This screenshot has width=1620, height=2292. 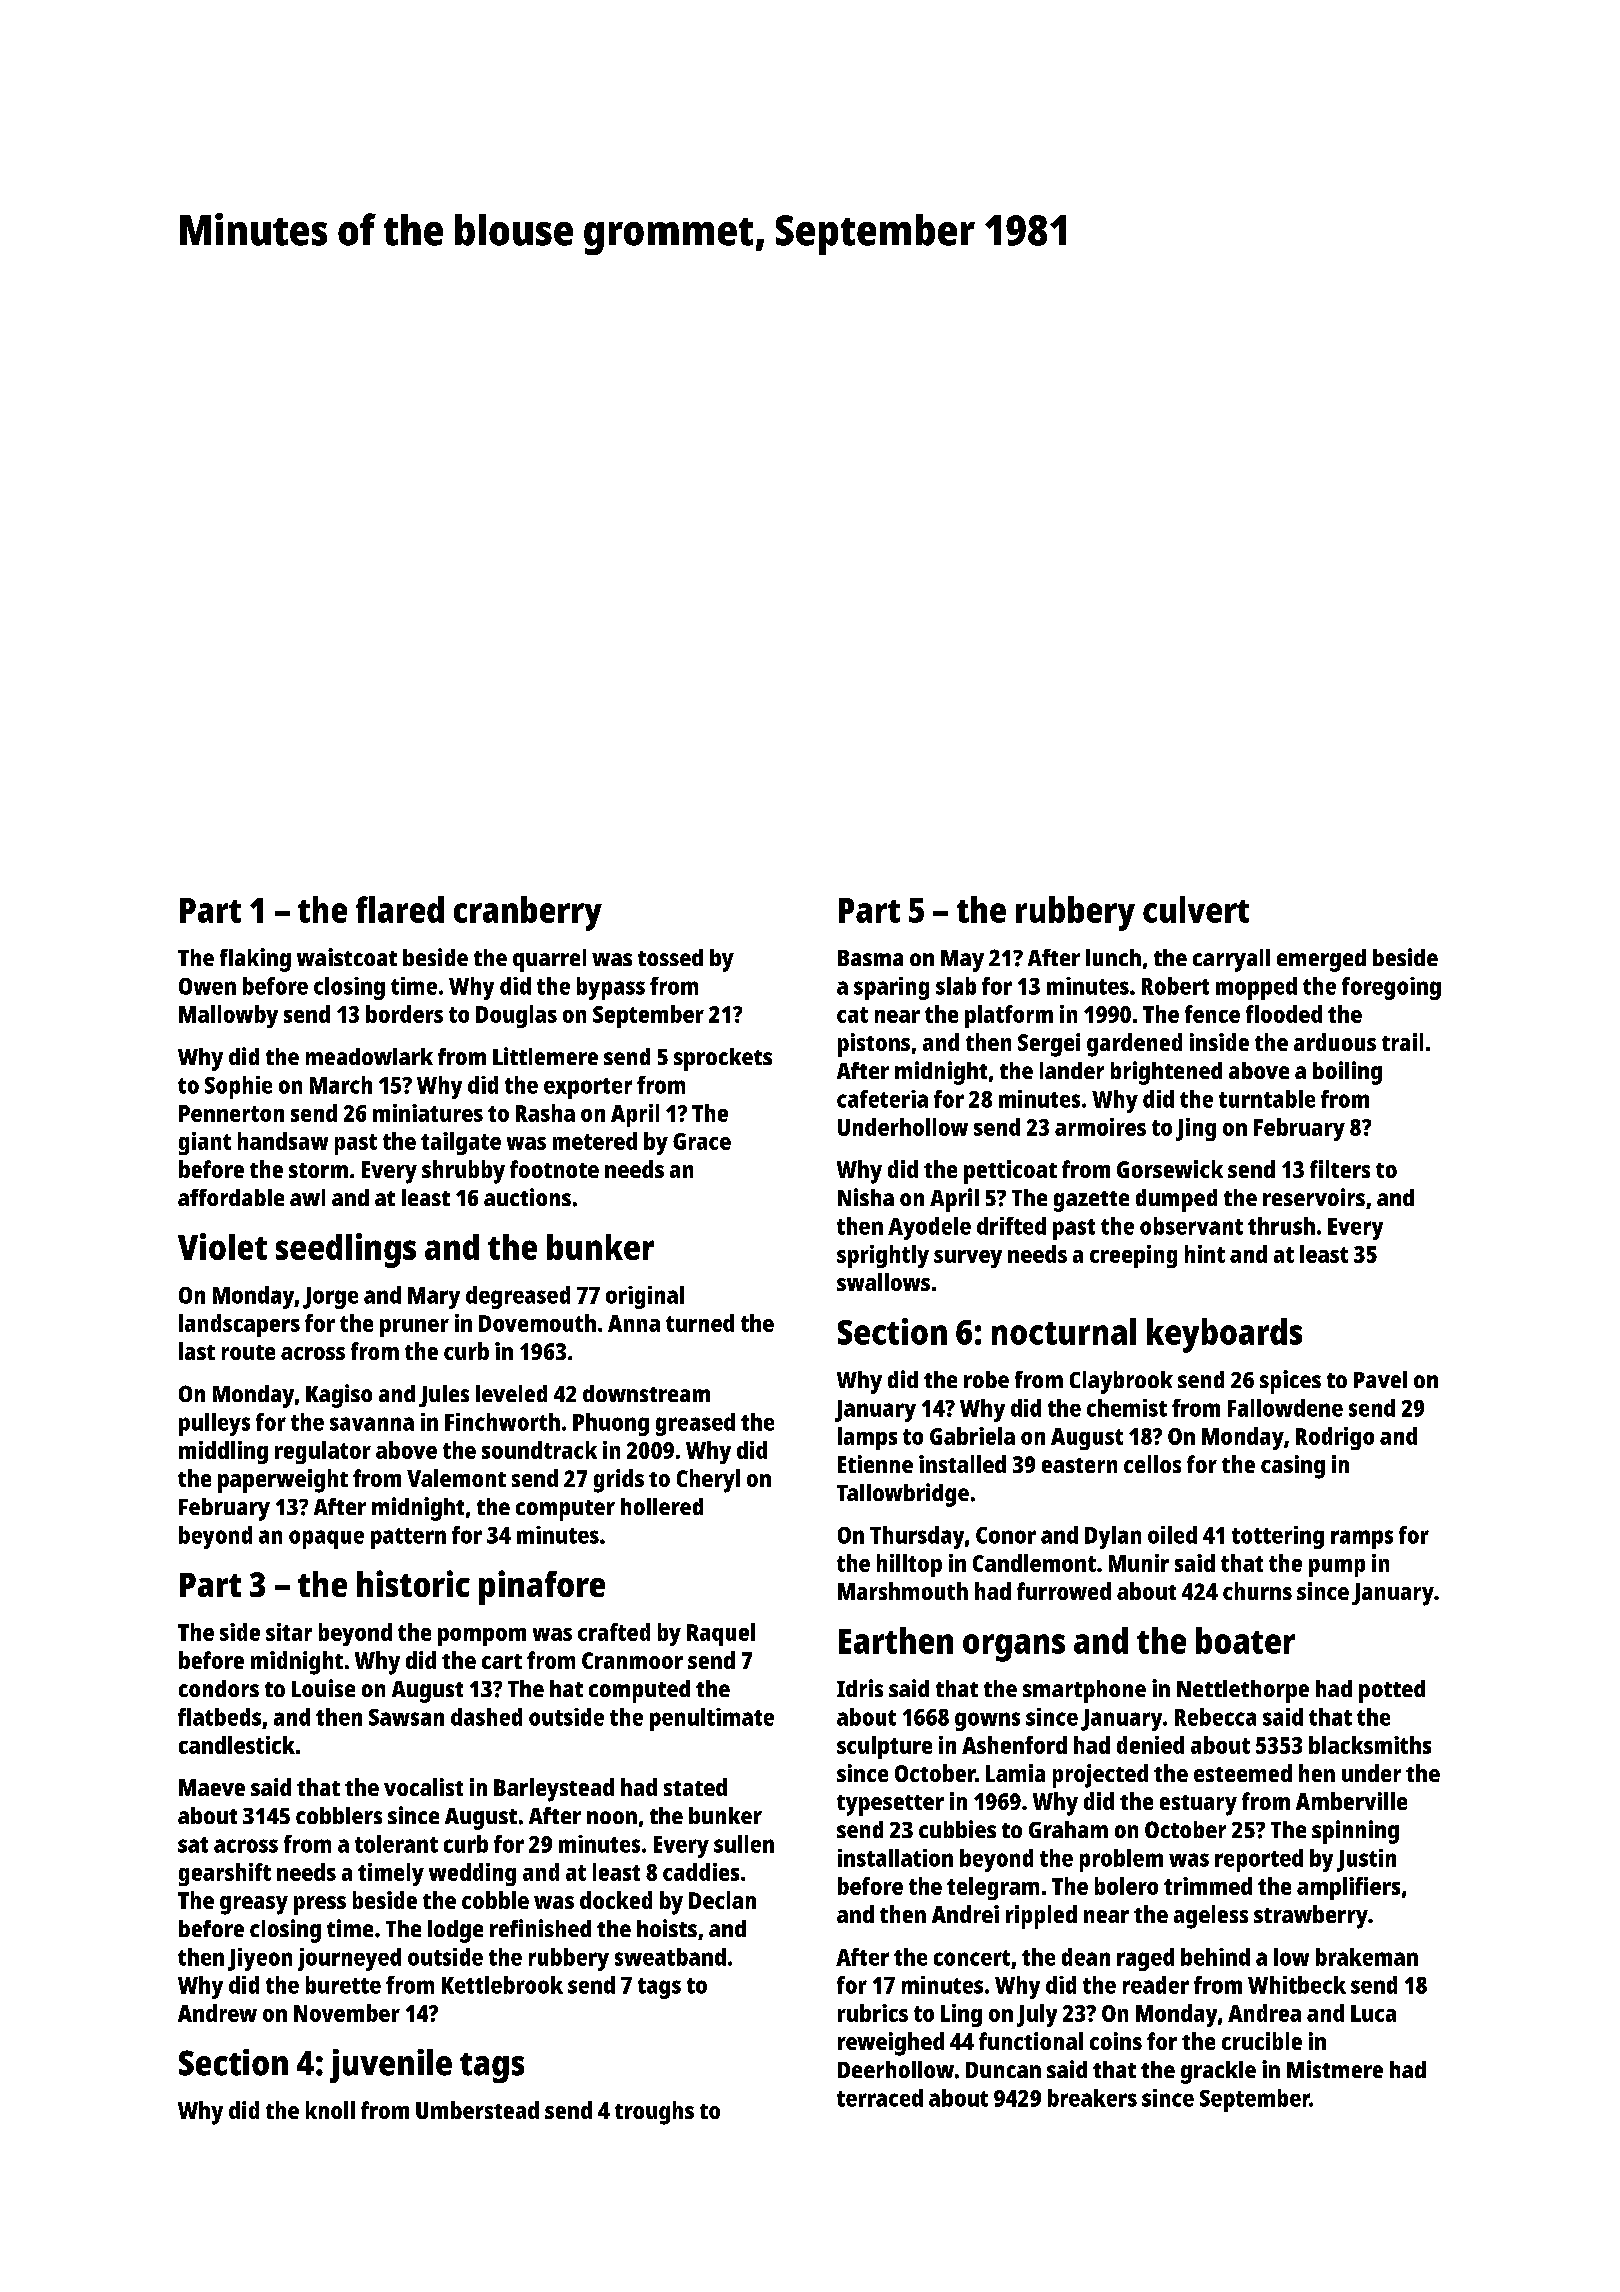 What do you see at coordinates (654, 2113) in the screenshot?
I see `troughs` at bounding box center [654, 2113].
